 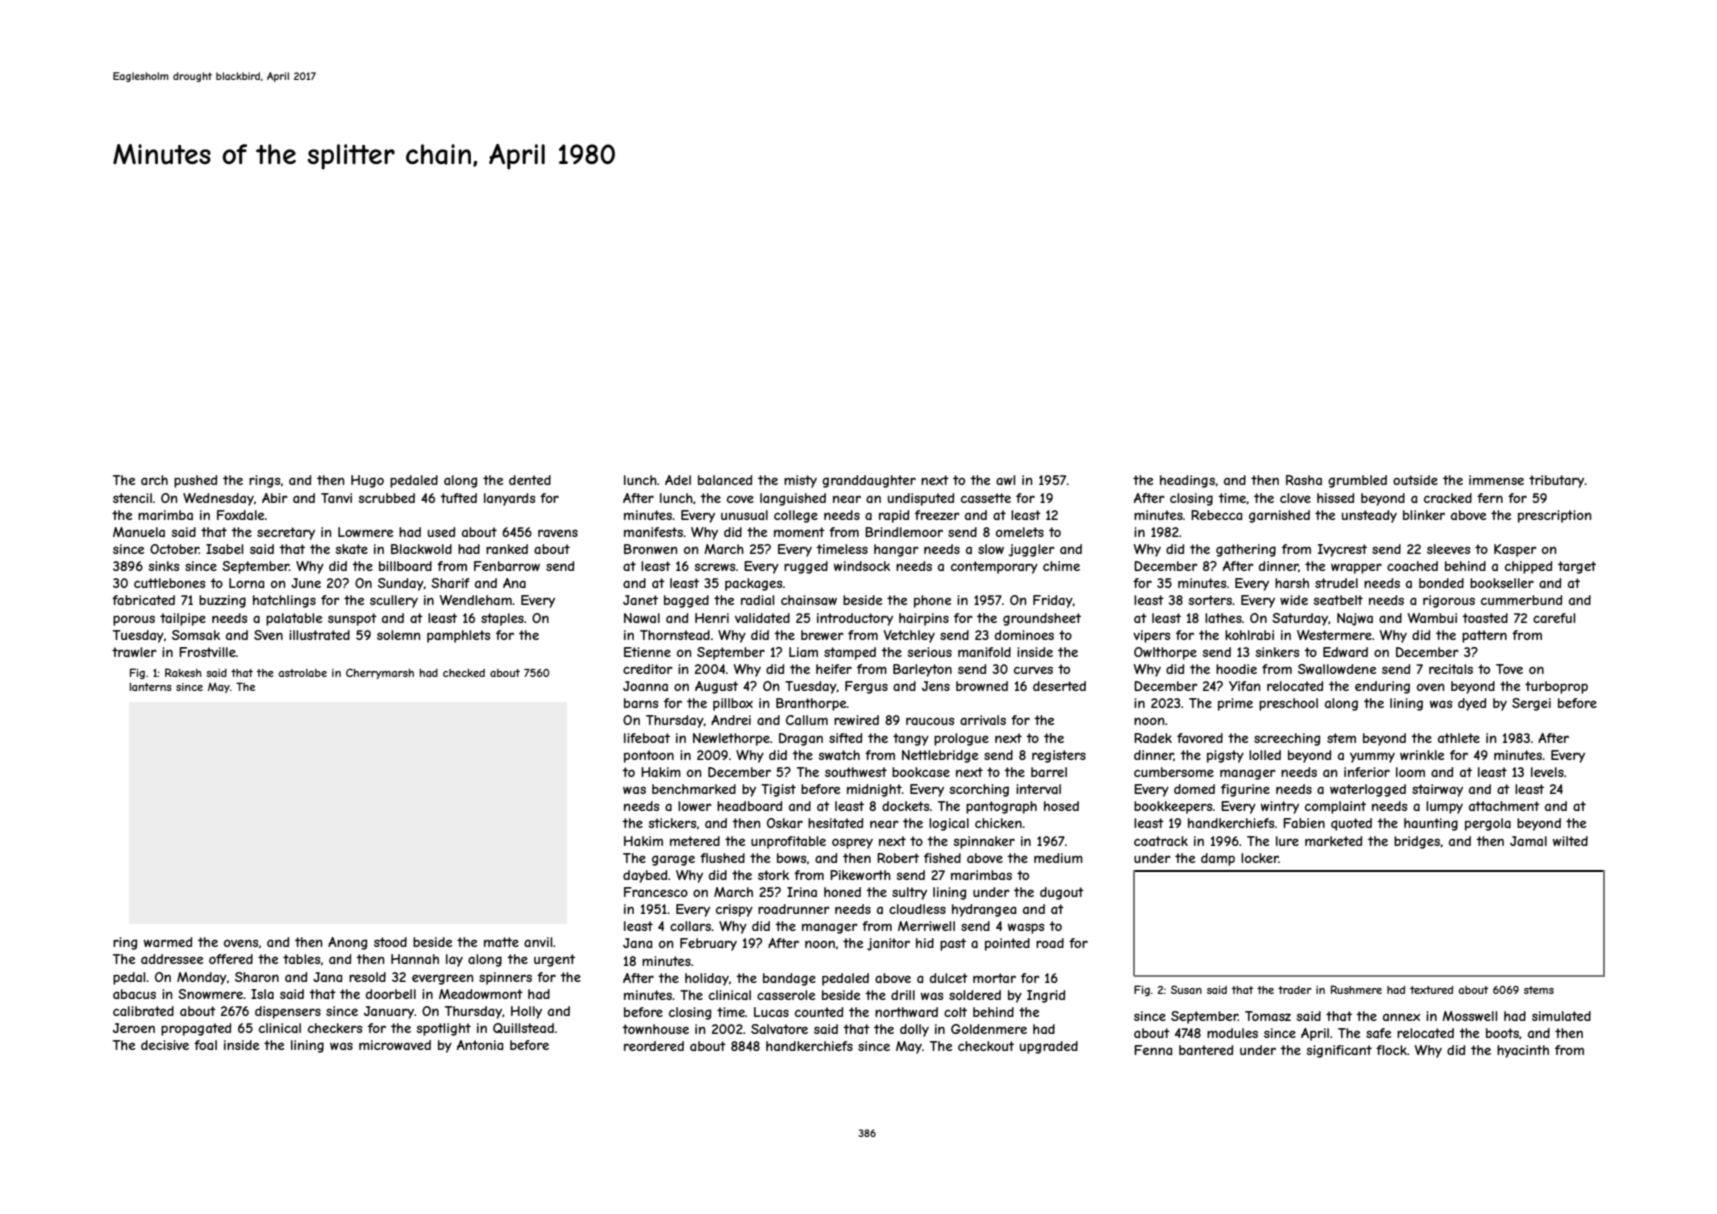 I want to click on warmed, so click(x=168, y=942).
